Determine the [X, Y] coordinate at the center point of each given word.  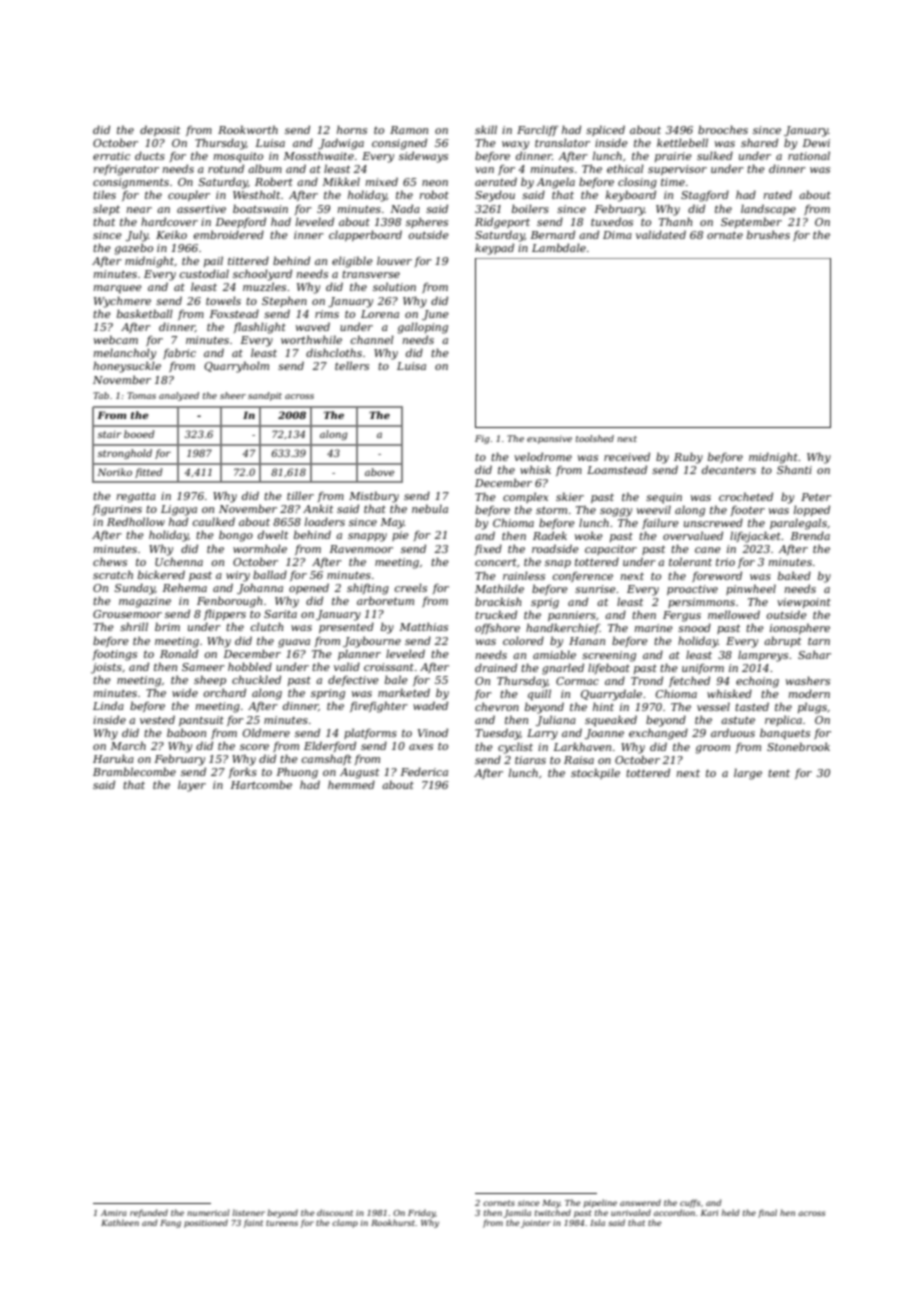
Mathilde [499, 588]
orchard [224, 692]
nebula [430, 508]
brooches [723, 129]
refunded [149, 1213]
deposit [160, 130]
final [767, 1213]
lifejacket [755, 537]
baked [794, 575]
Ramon [409, 130]
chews [110, 561]
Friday [421, 1213]
